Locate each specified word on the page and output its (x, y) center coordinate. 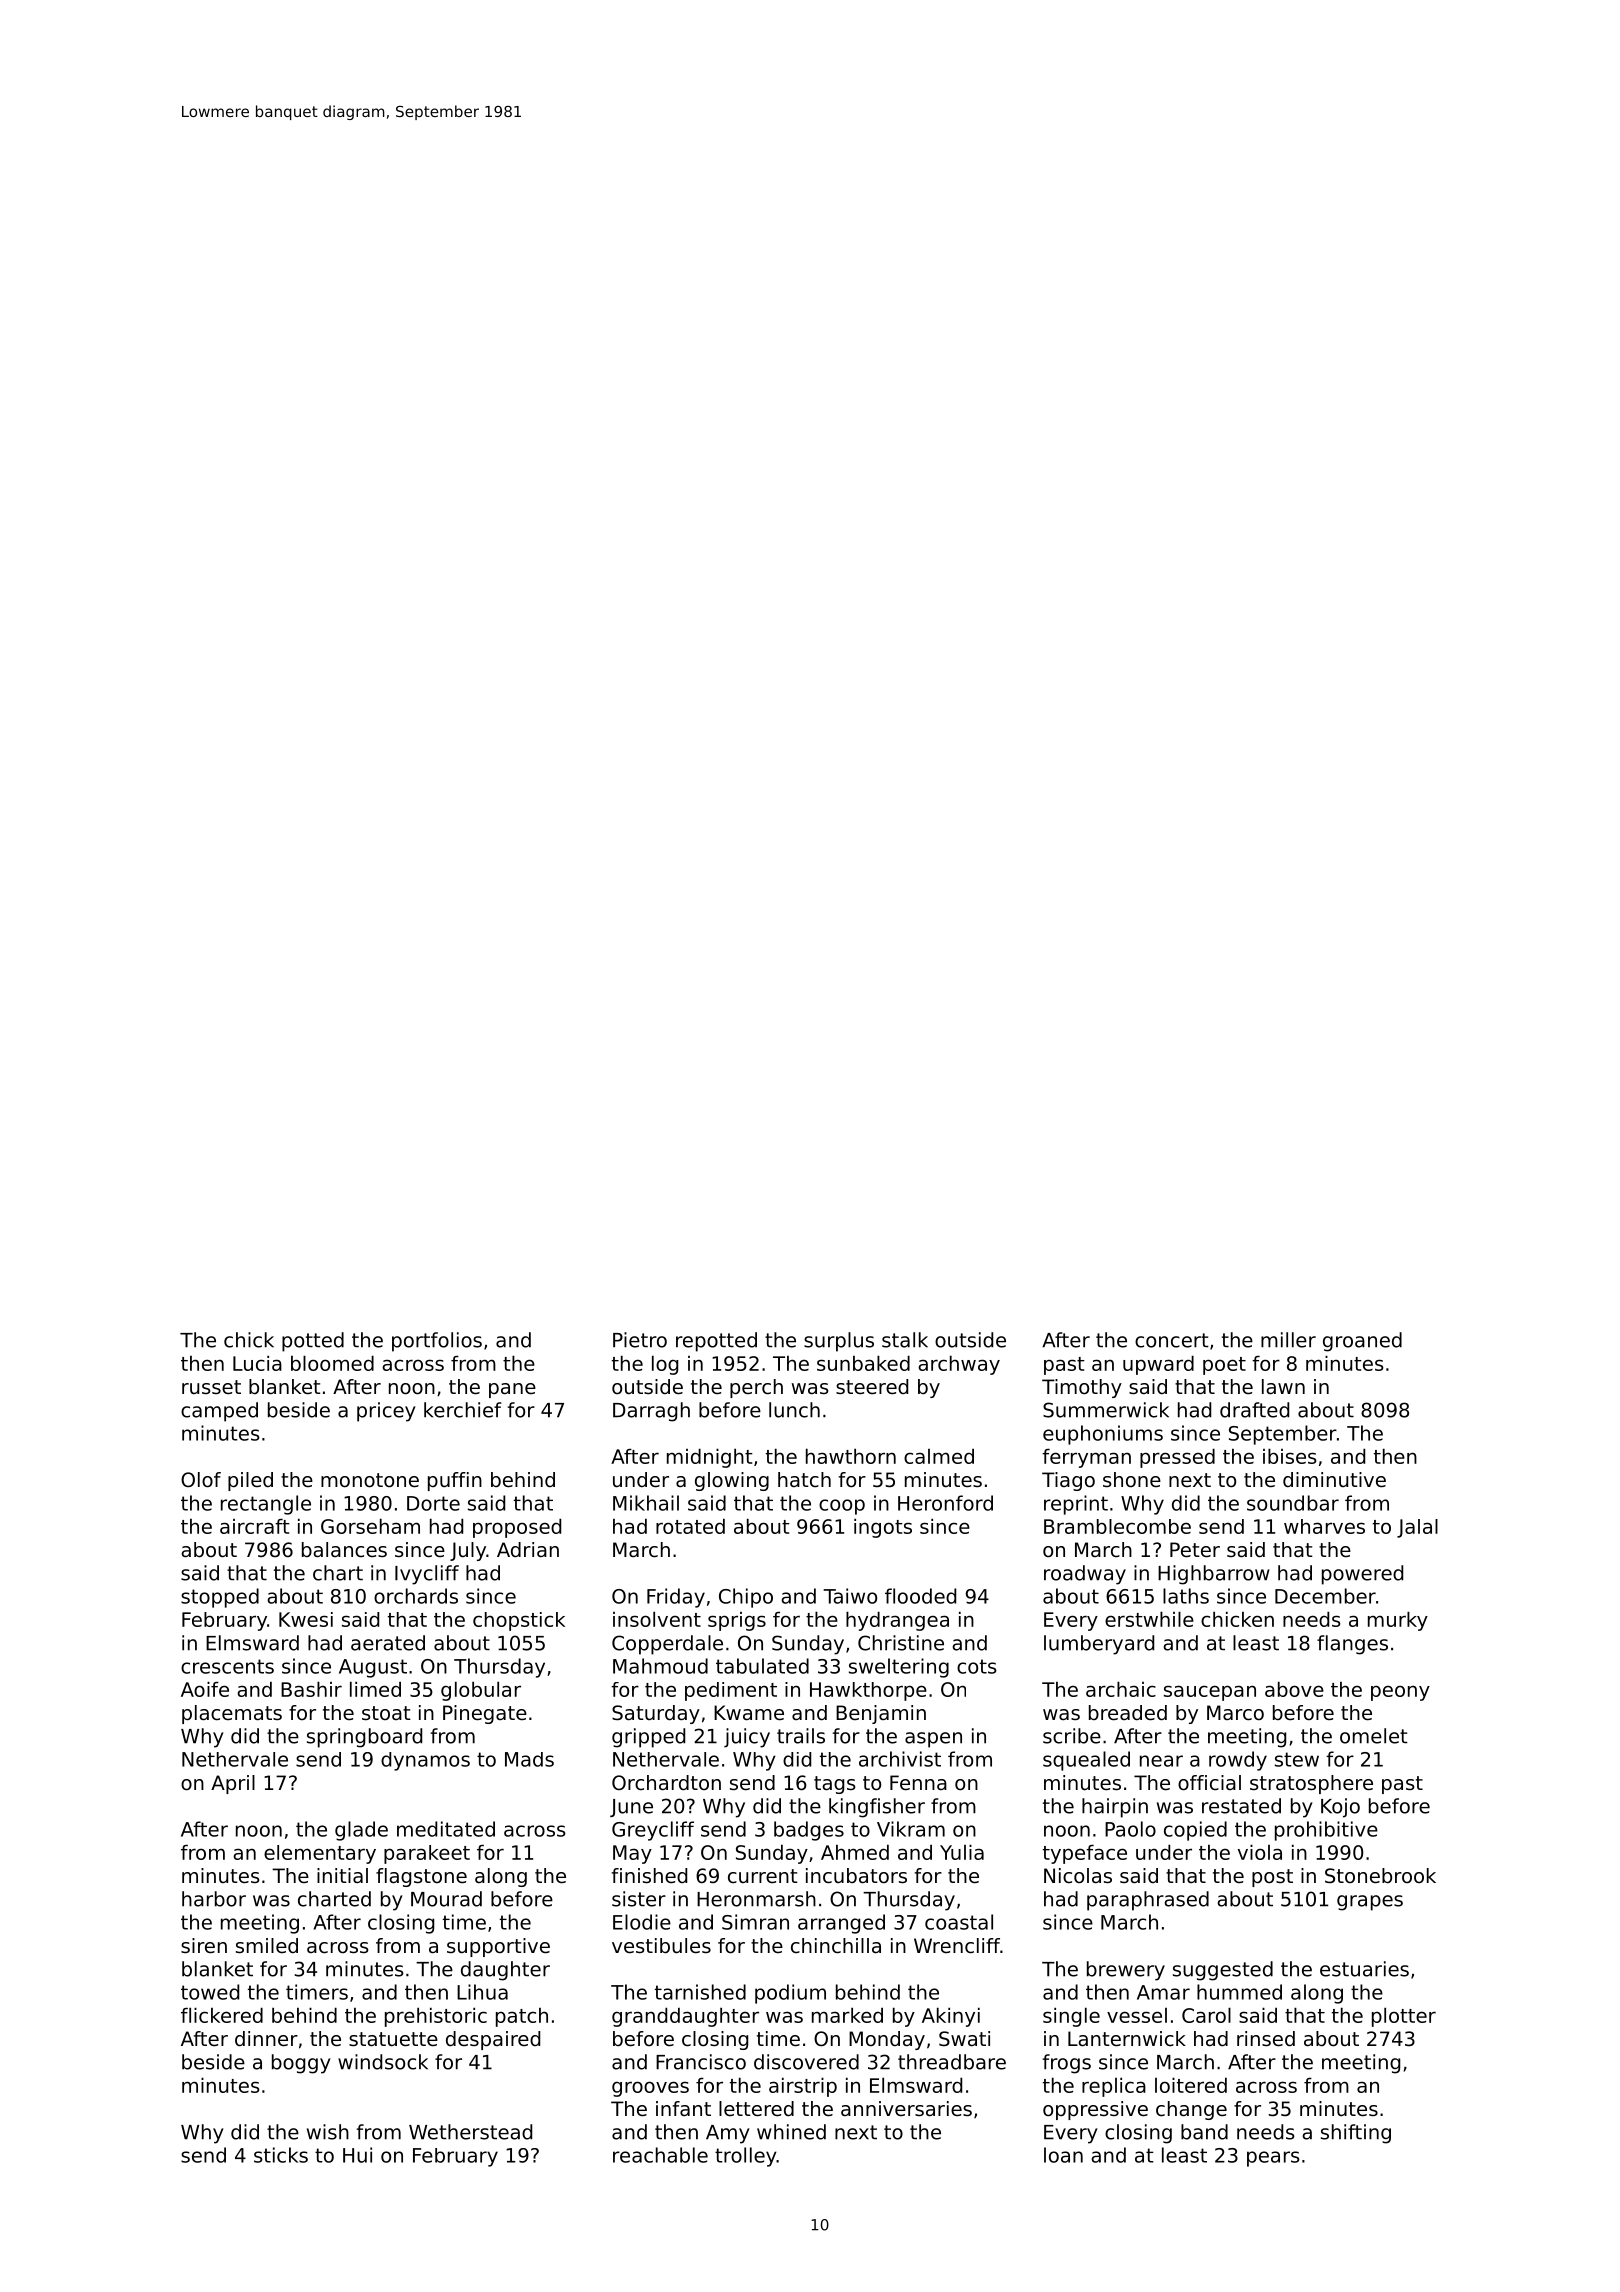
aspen (933, 1740)
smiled (267, 1946)
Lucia (257, 1363)
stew (1297, 1759)
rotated (690, 1526)
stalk (905, 1340)
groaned (1362, 1342)
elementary (320, 1854)
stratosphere (1311, 1784)
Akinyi (951, 2017)
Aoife (205, 1689)
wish (328, 2132)
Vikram (911, 1829)
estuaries (1364, 1969)
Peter (1195, 1550)
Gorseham (370, 1526)
